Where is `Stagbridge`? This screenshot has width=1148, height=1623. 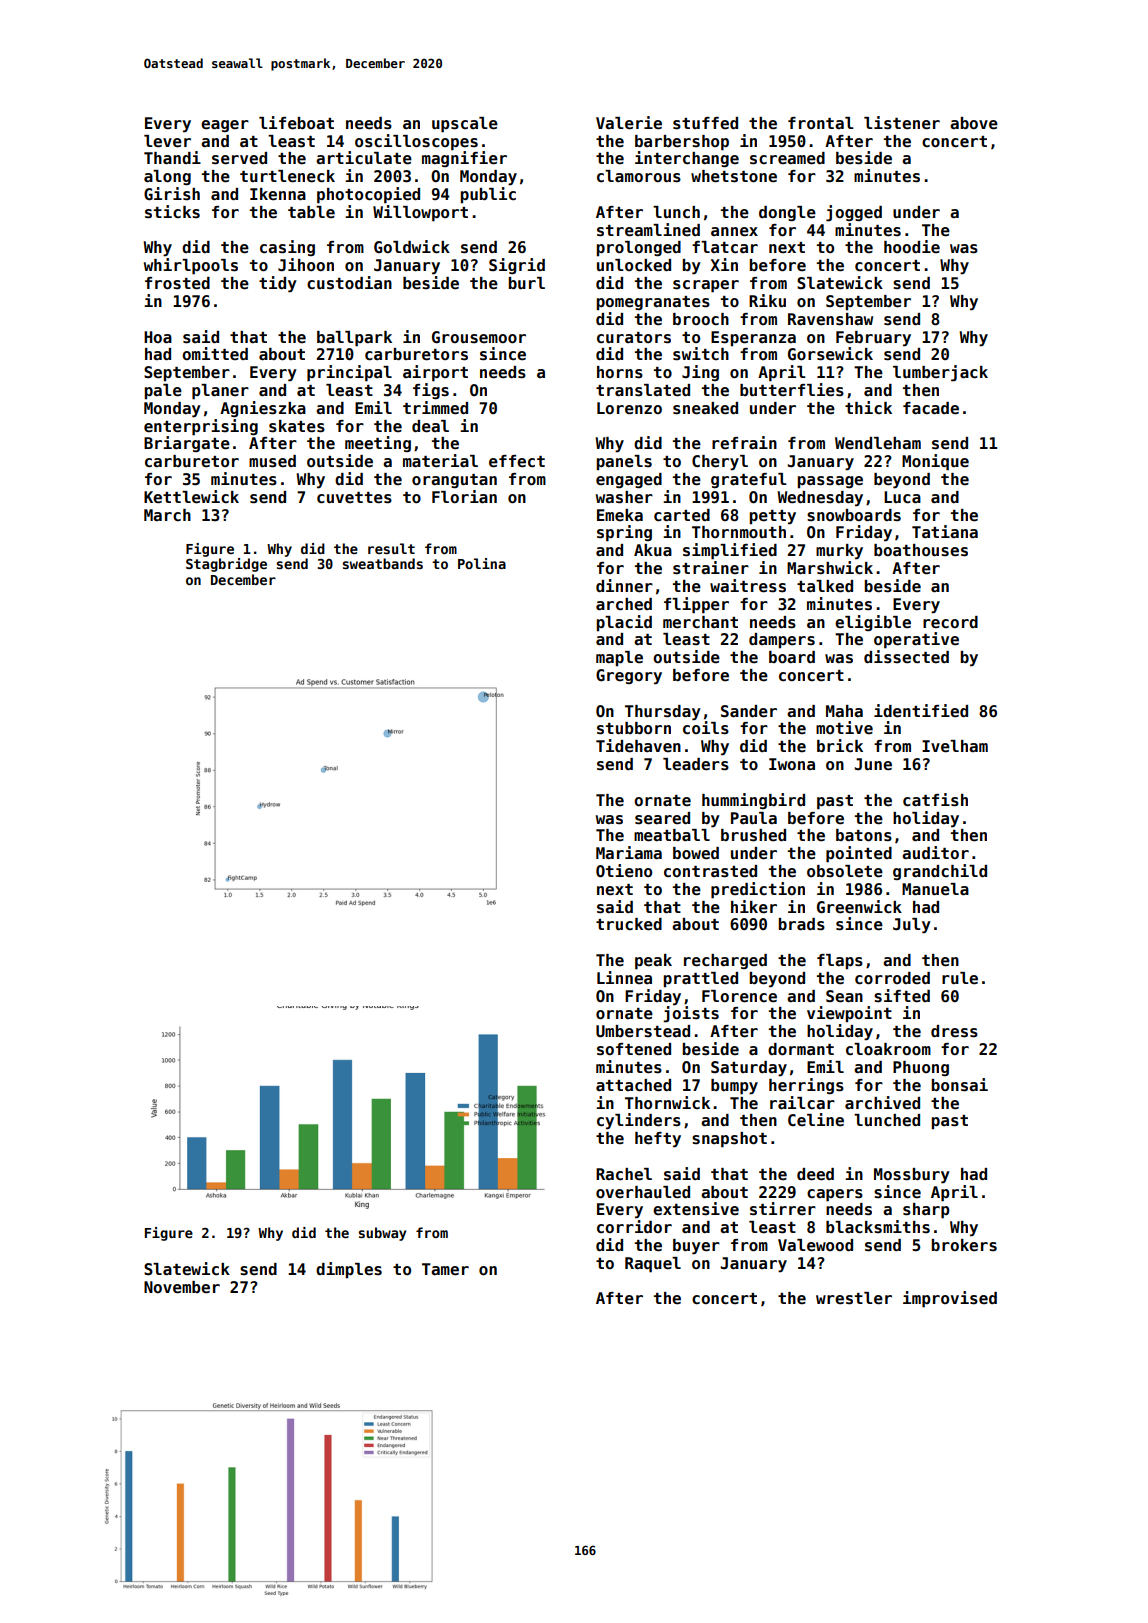
Stagbridge is located at coordinates (226, 565).
